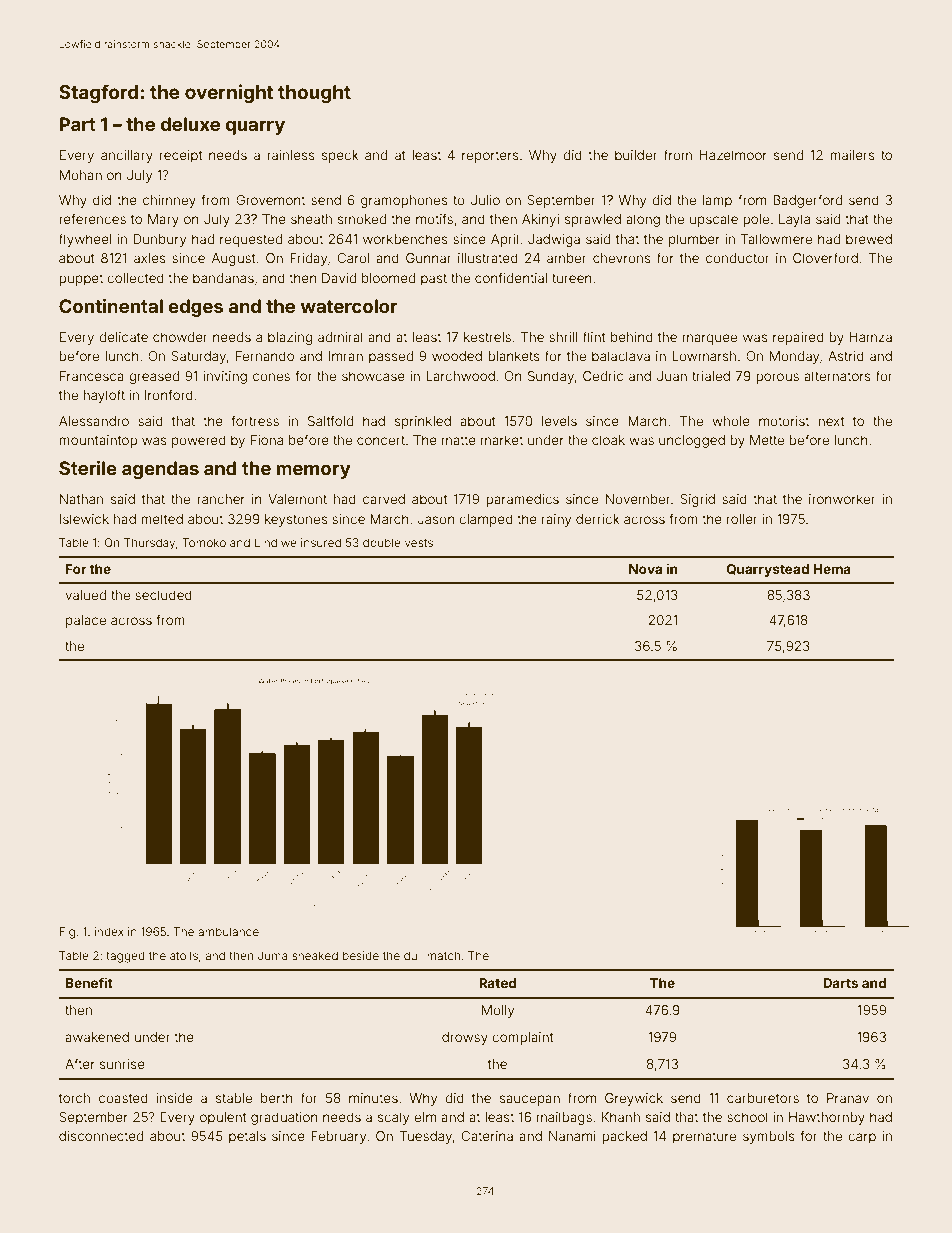 This image has width=952, height=1233. I want to click on Caterina, so click(487, 1136).
